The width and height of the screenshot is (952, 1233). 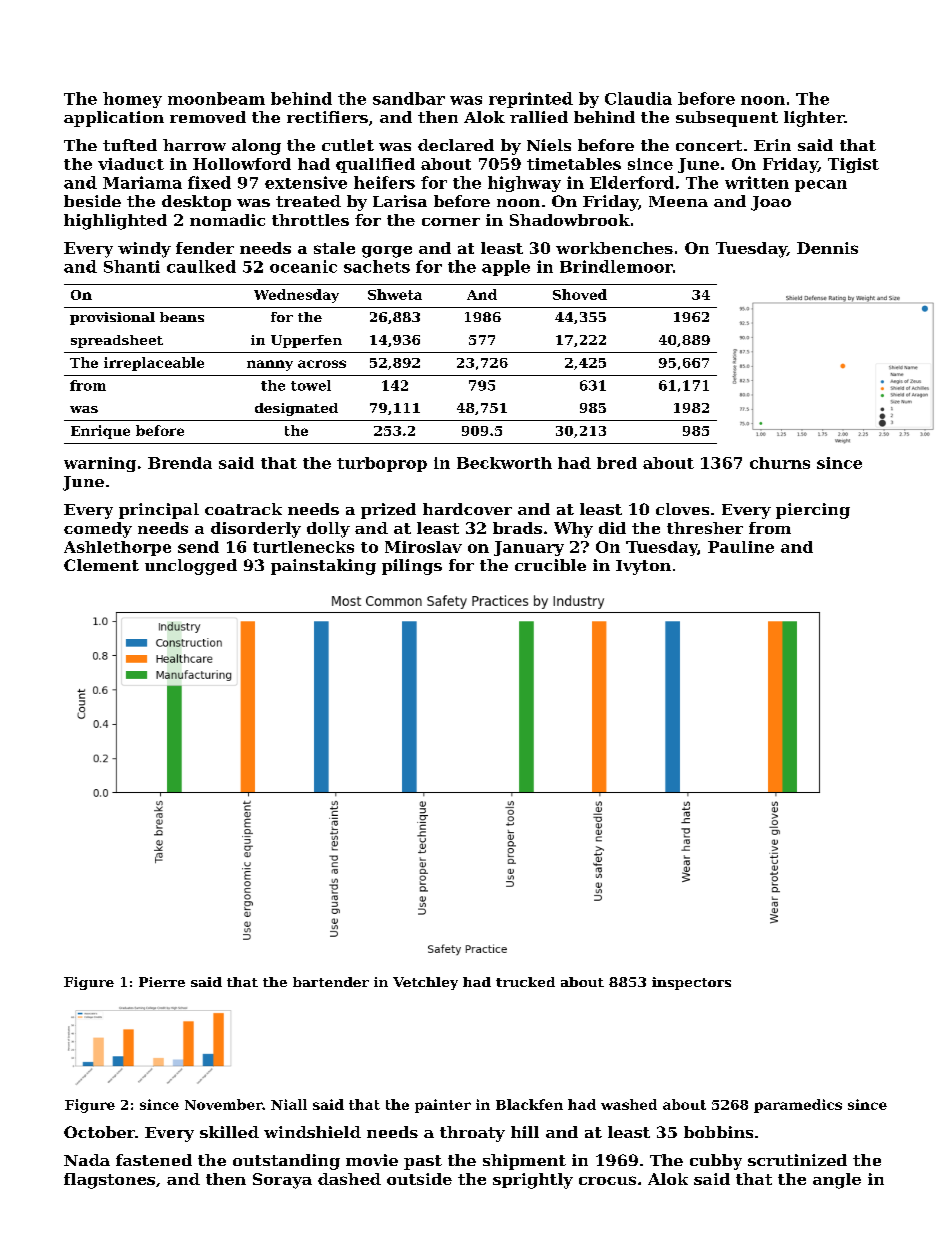 What do you see at coordinates (813, 511) in the screenshot?
I see `piercing` at bounding box center [813, 511].
